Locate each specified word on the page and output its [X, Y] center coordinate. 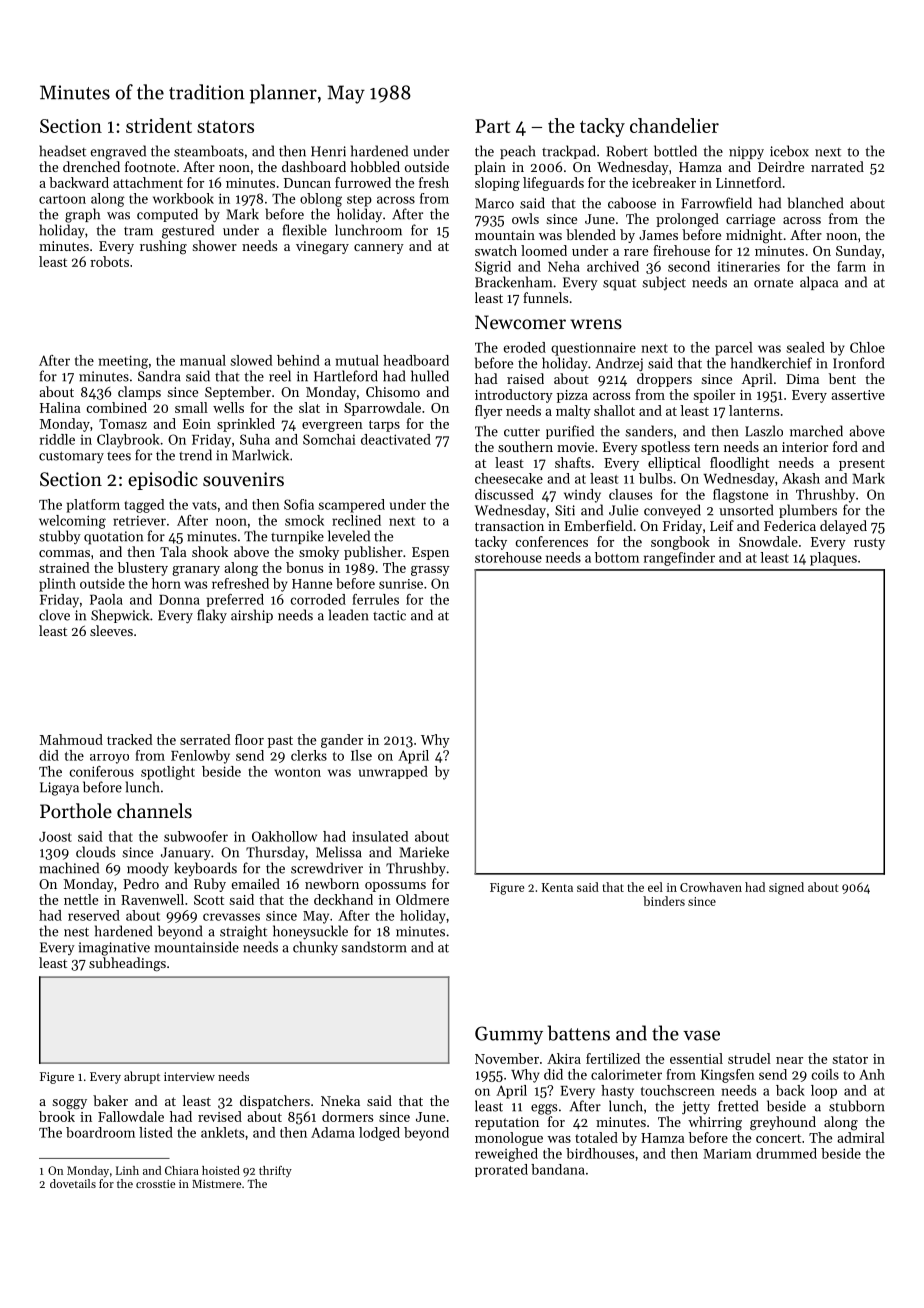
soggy [69, 1104]
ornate [773, 283]
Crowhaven [711, 887]
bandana [558, 1169]
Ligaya [59, 789]
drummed [786, 1153]
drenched [91, 166]
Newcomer [520, 322]
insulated [380, 836]
